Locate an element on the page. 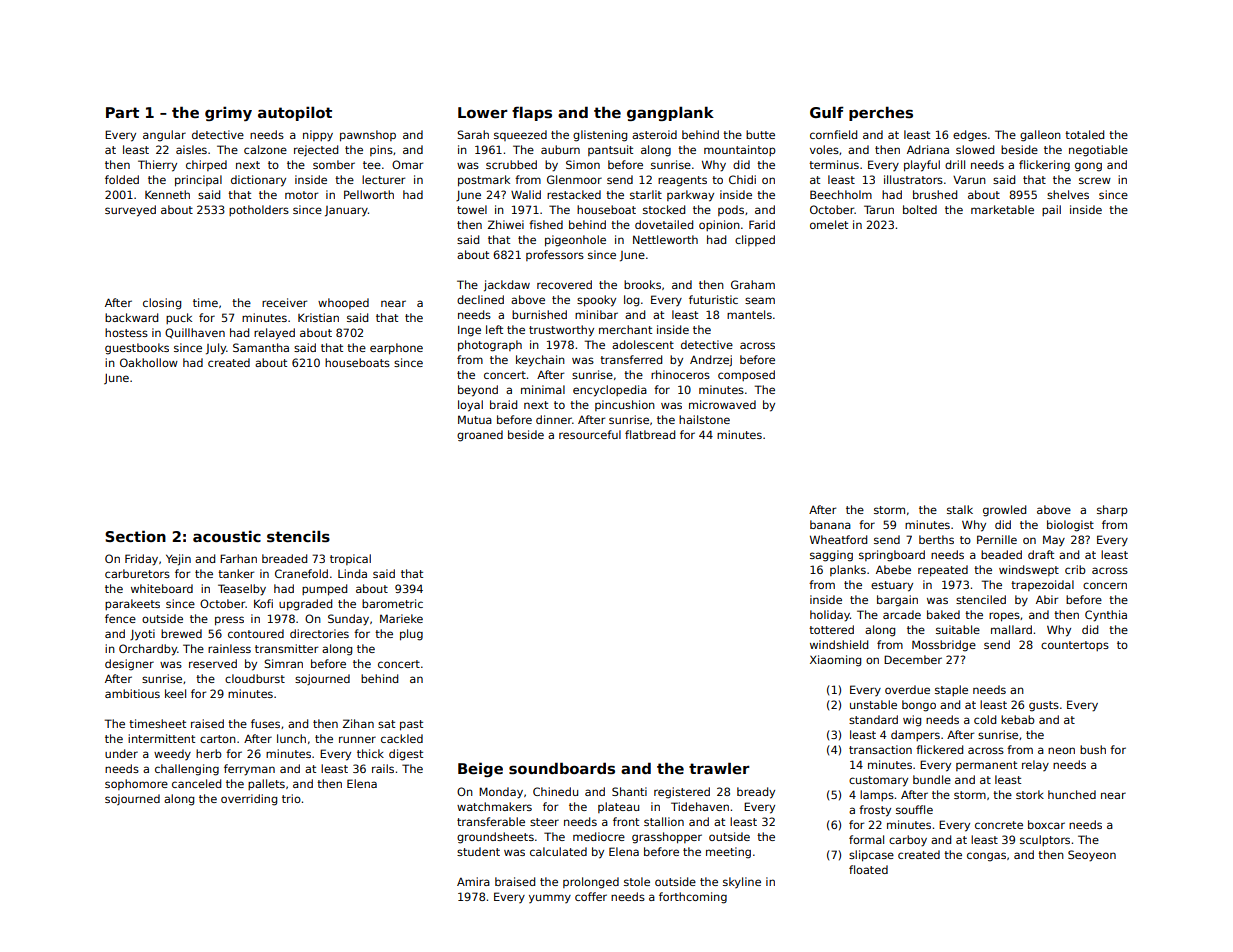 This document has height=952, width=1233. forthcoming is located at coordinates (693, 898).
